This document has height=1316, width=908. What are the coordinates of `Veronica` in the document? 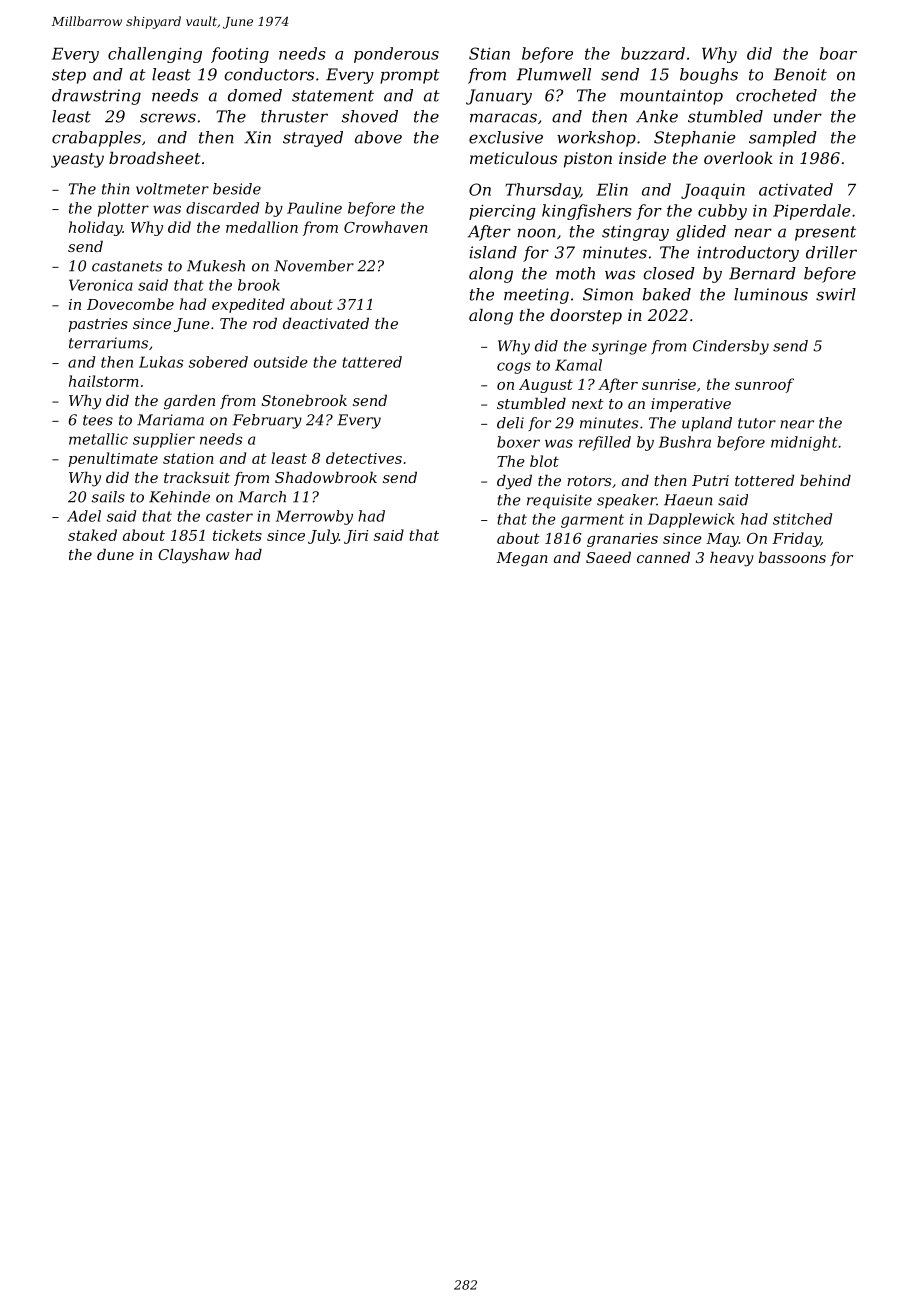 It's located at (101, 285).
